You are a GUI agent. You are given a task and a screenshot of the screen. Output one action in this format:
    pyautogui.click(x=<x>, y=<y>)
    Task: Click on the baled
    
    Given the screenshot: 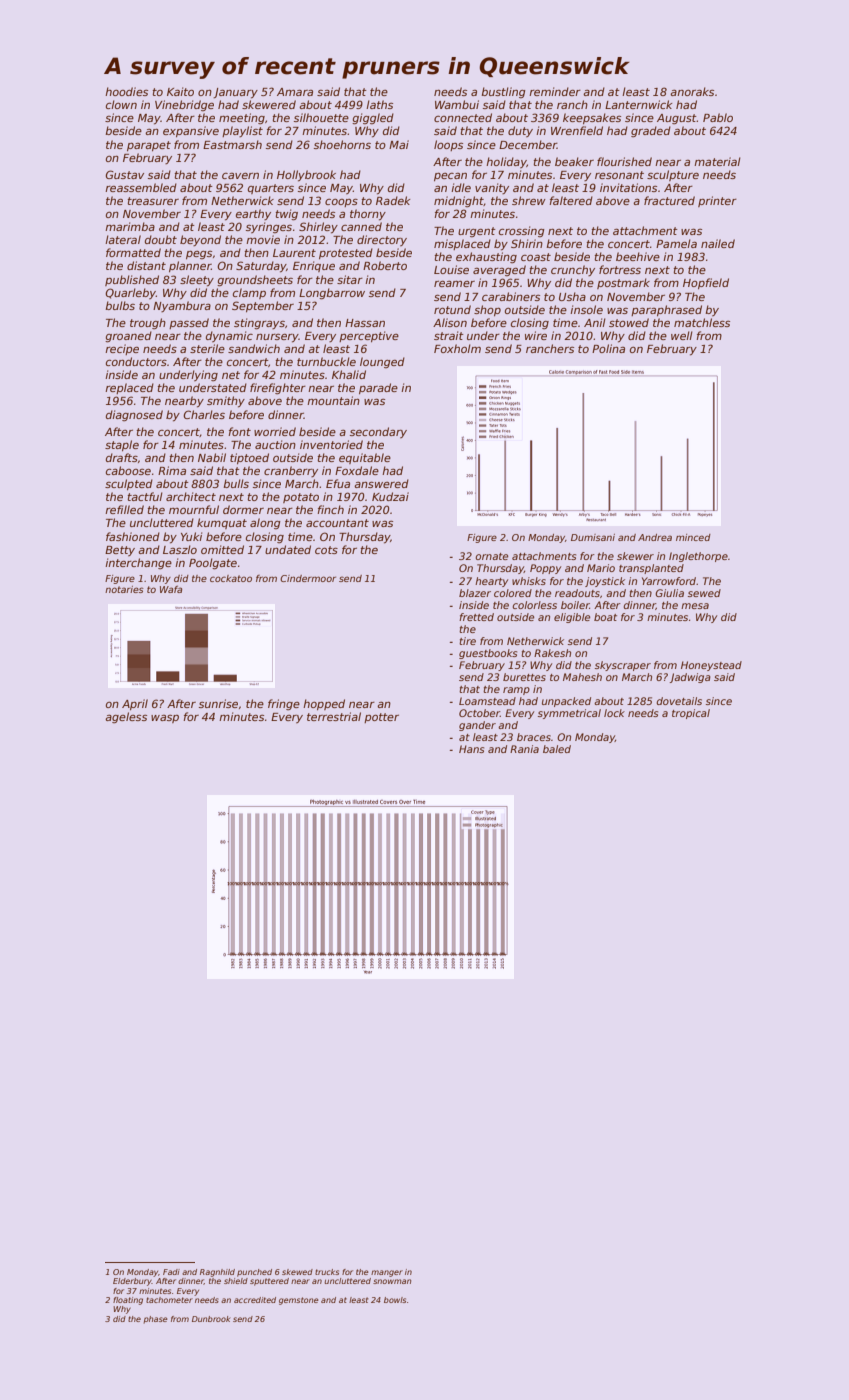 What is the action you would take?
    pyautogui.click(x=557, y=749)
